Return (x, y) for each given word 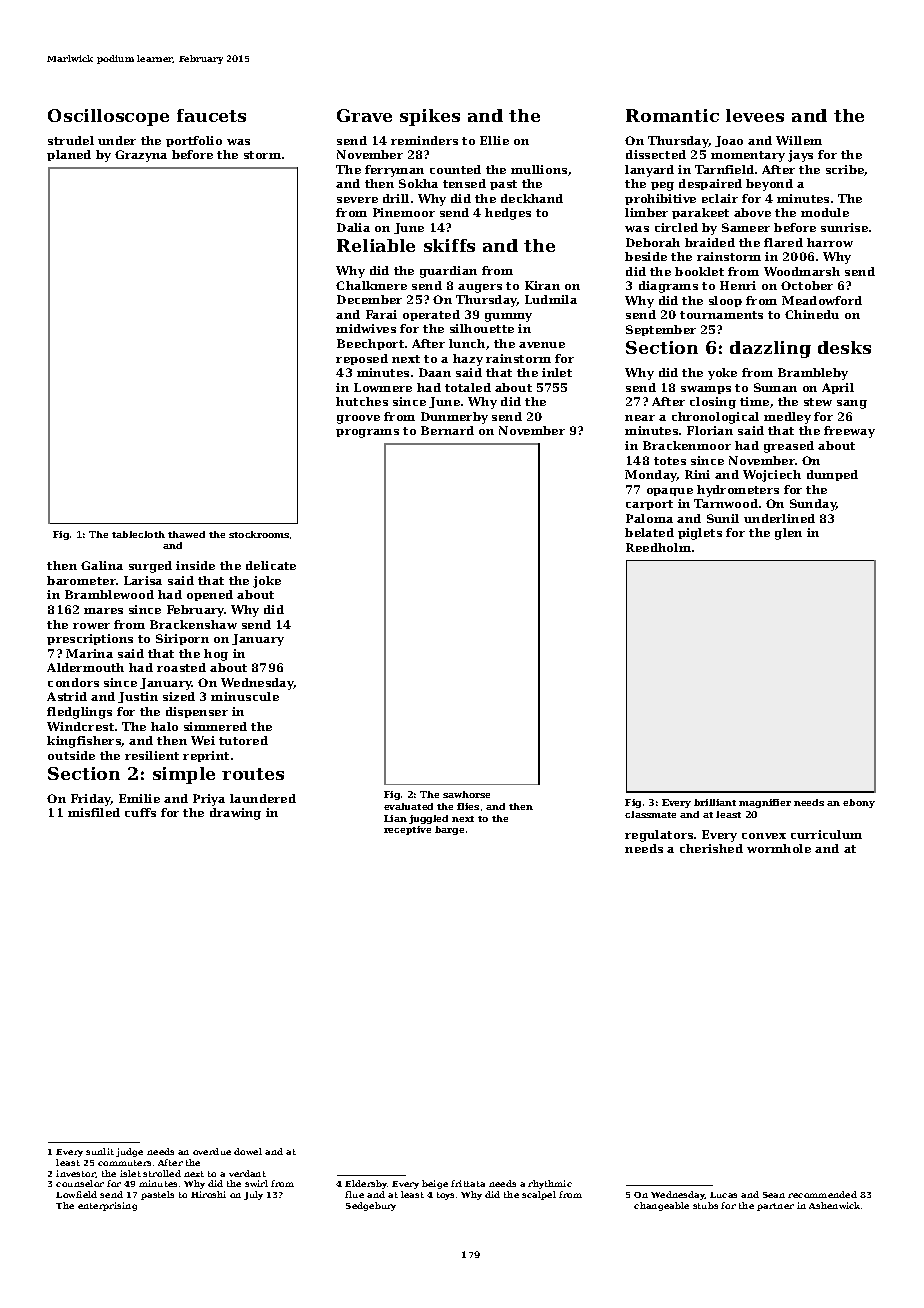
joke (267, 582)
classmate (650, 814)
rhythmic (550, 1184)
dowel (248, 1151)
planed (69, 155)
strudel (71, 140)
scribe (845, 170)
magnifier (765, 803)
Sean (774, 1195)
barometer (81, 580)
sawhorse (466, 794)
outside (71, 755)
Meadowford (822, 300)
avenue (542, 345)
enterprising (107, 1206)
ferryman (394, 171)
